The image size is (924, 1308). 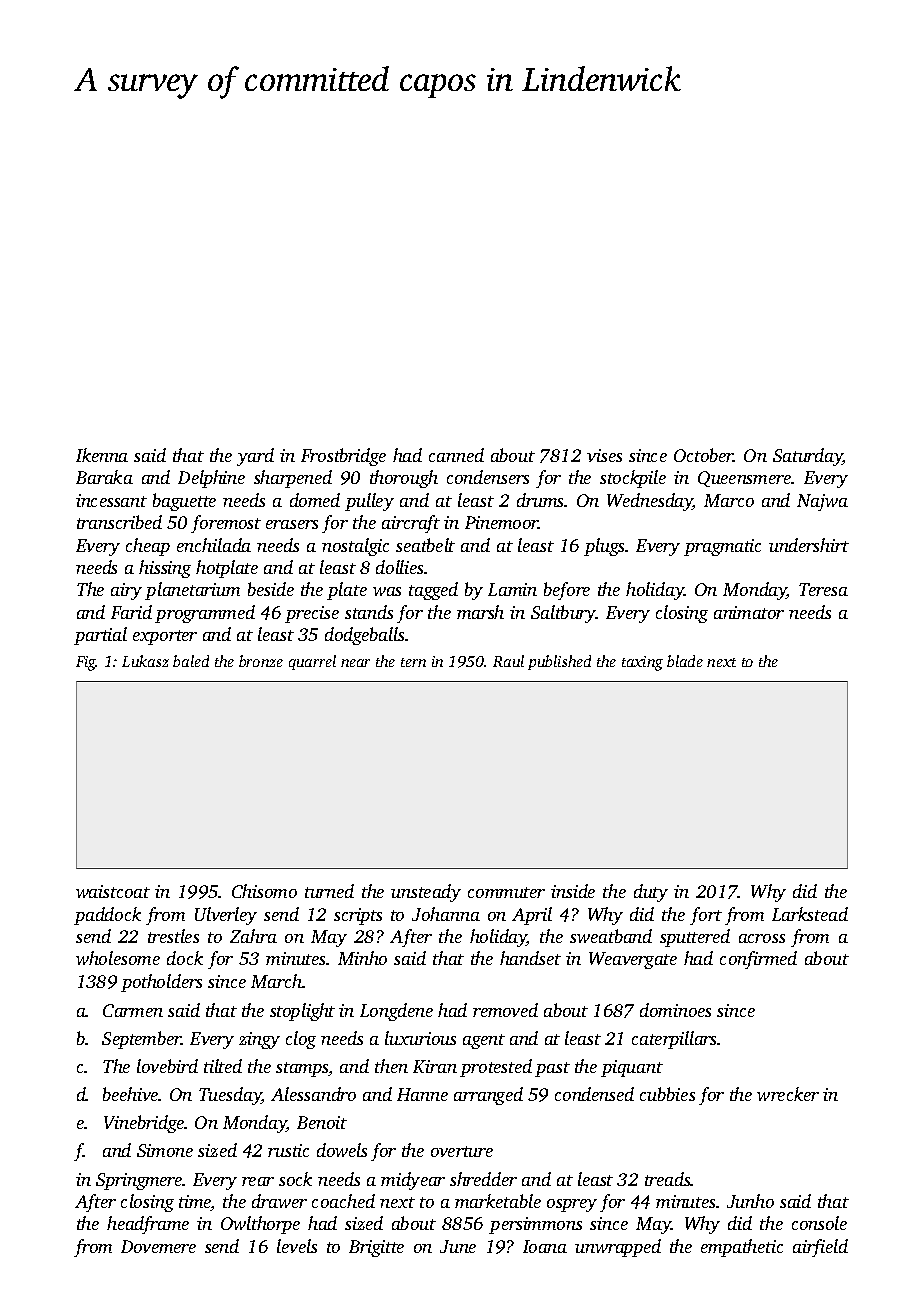 I want to click on cheap, so click(x=148, y=547).
